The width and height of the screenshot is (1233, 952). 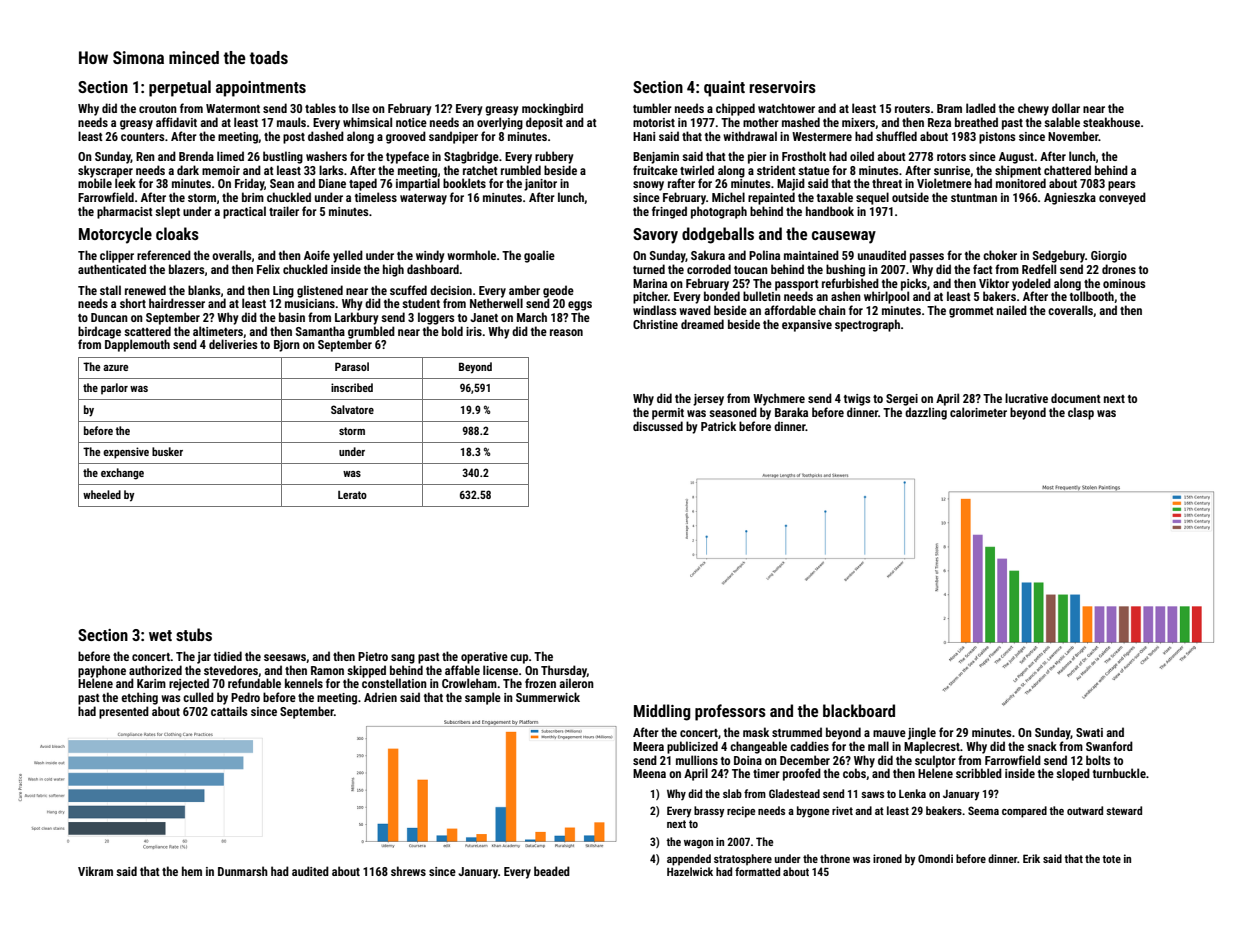 I want to click on mockingbird, so click(x=552, y=109).
